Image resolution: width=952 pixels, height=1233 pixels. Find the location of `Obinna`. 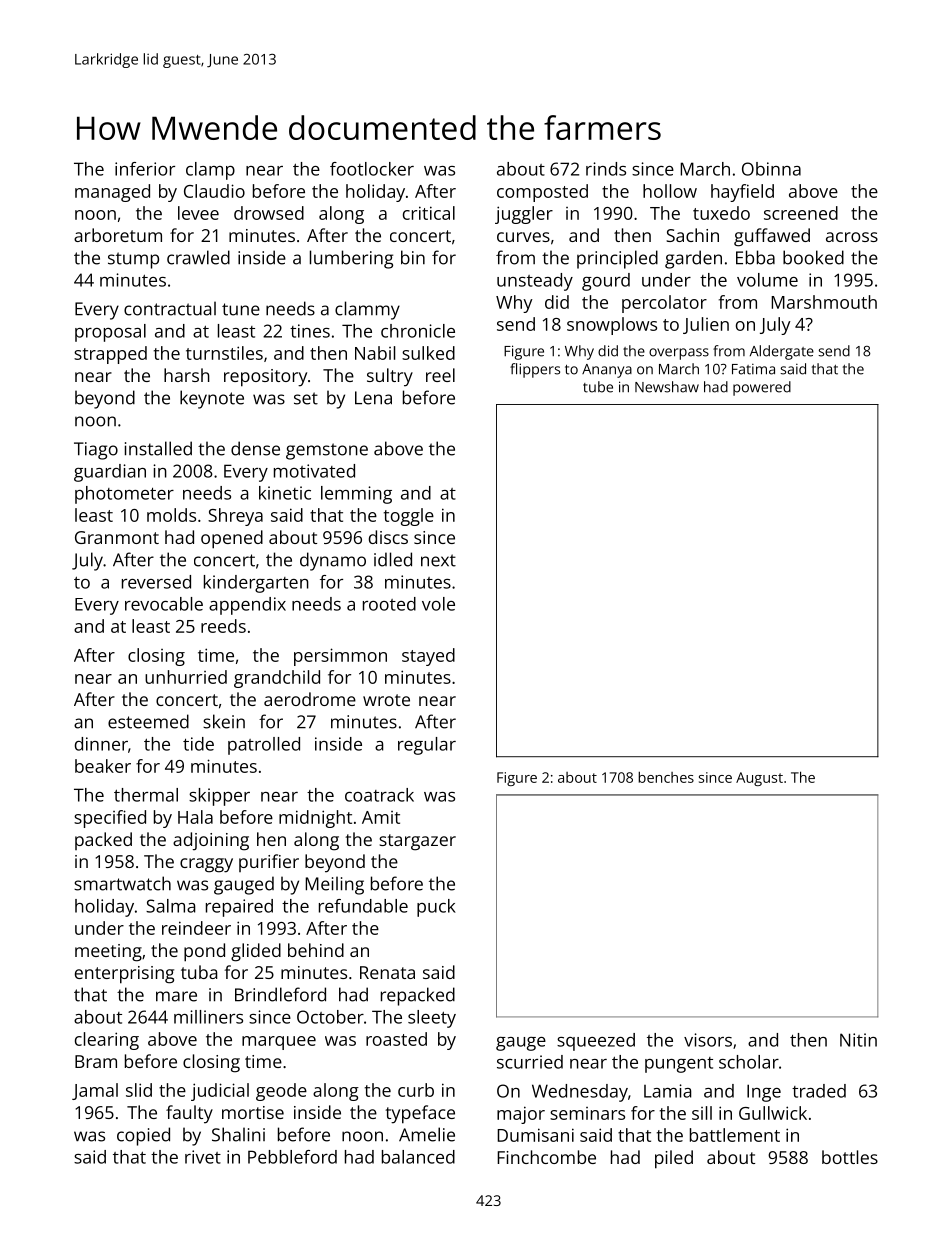

Obinna is located at coordinates (771, 169).
